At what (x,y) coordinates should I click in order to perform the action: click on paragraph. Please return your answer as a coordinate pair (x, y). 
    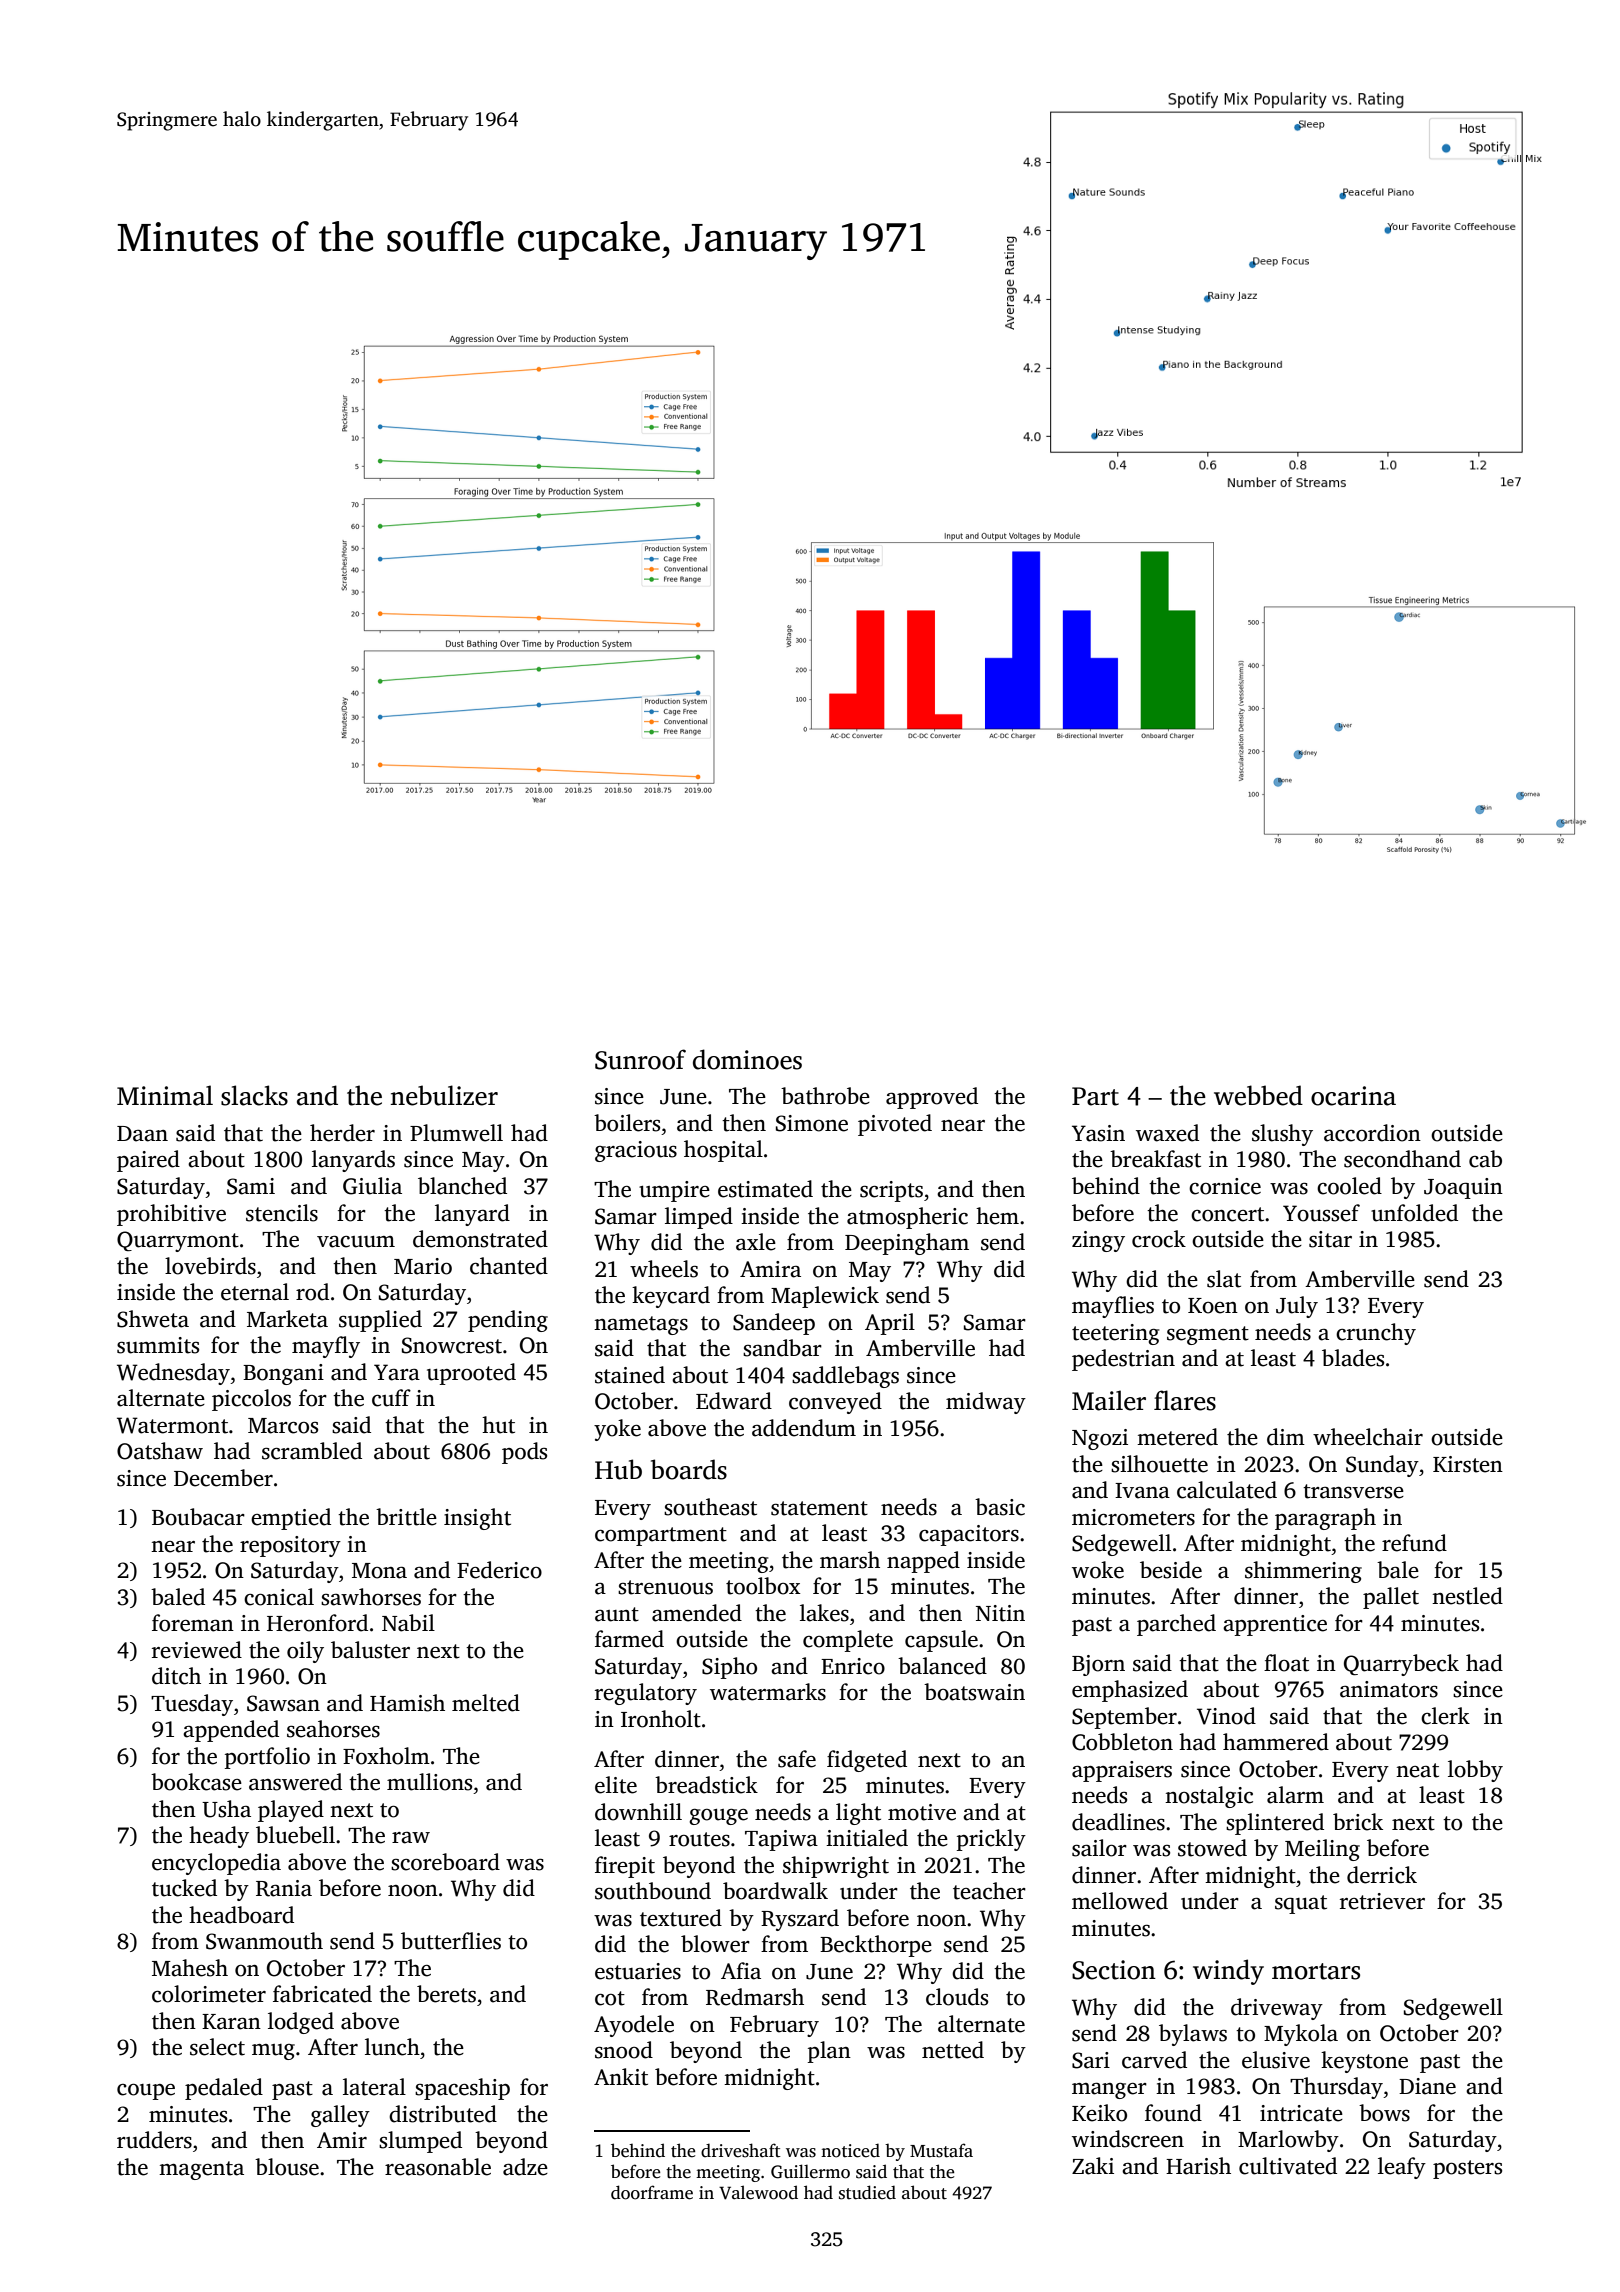
    Looking at the image, I should click on (1325, 1519).
